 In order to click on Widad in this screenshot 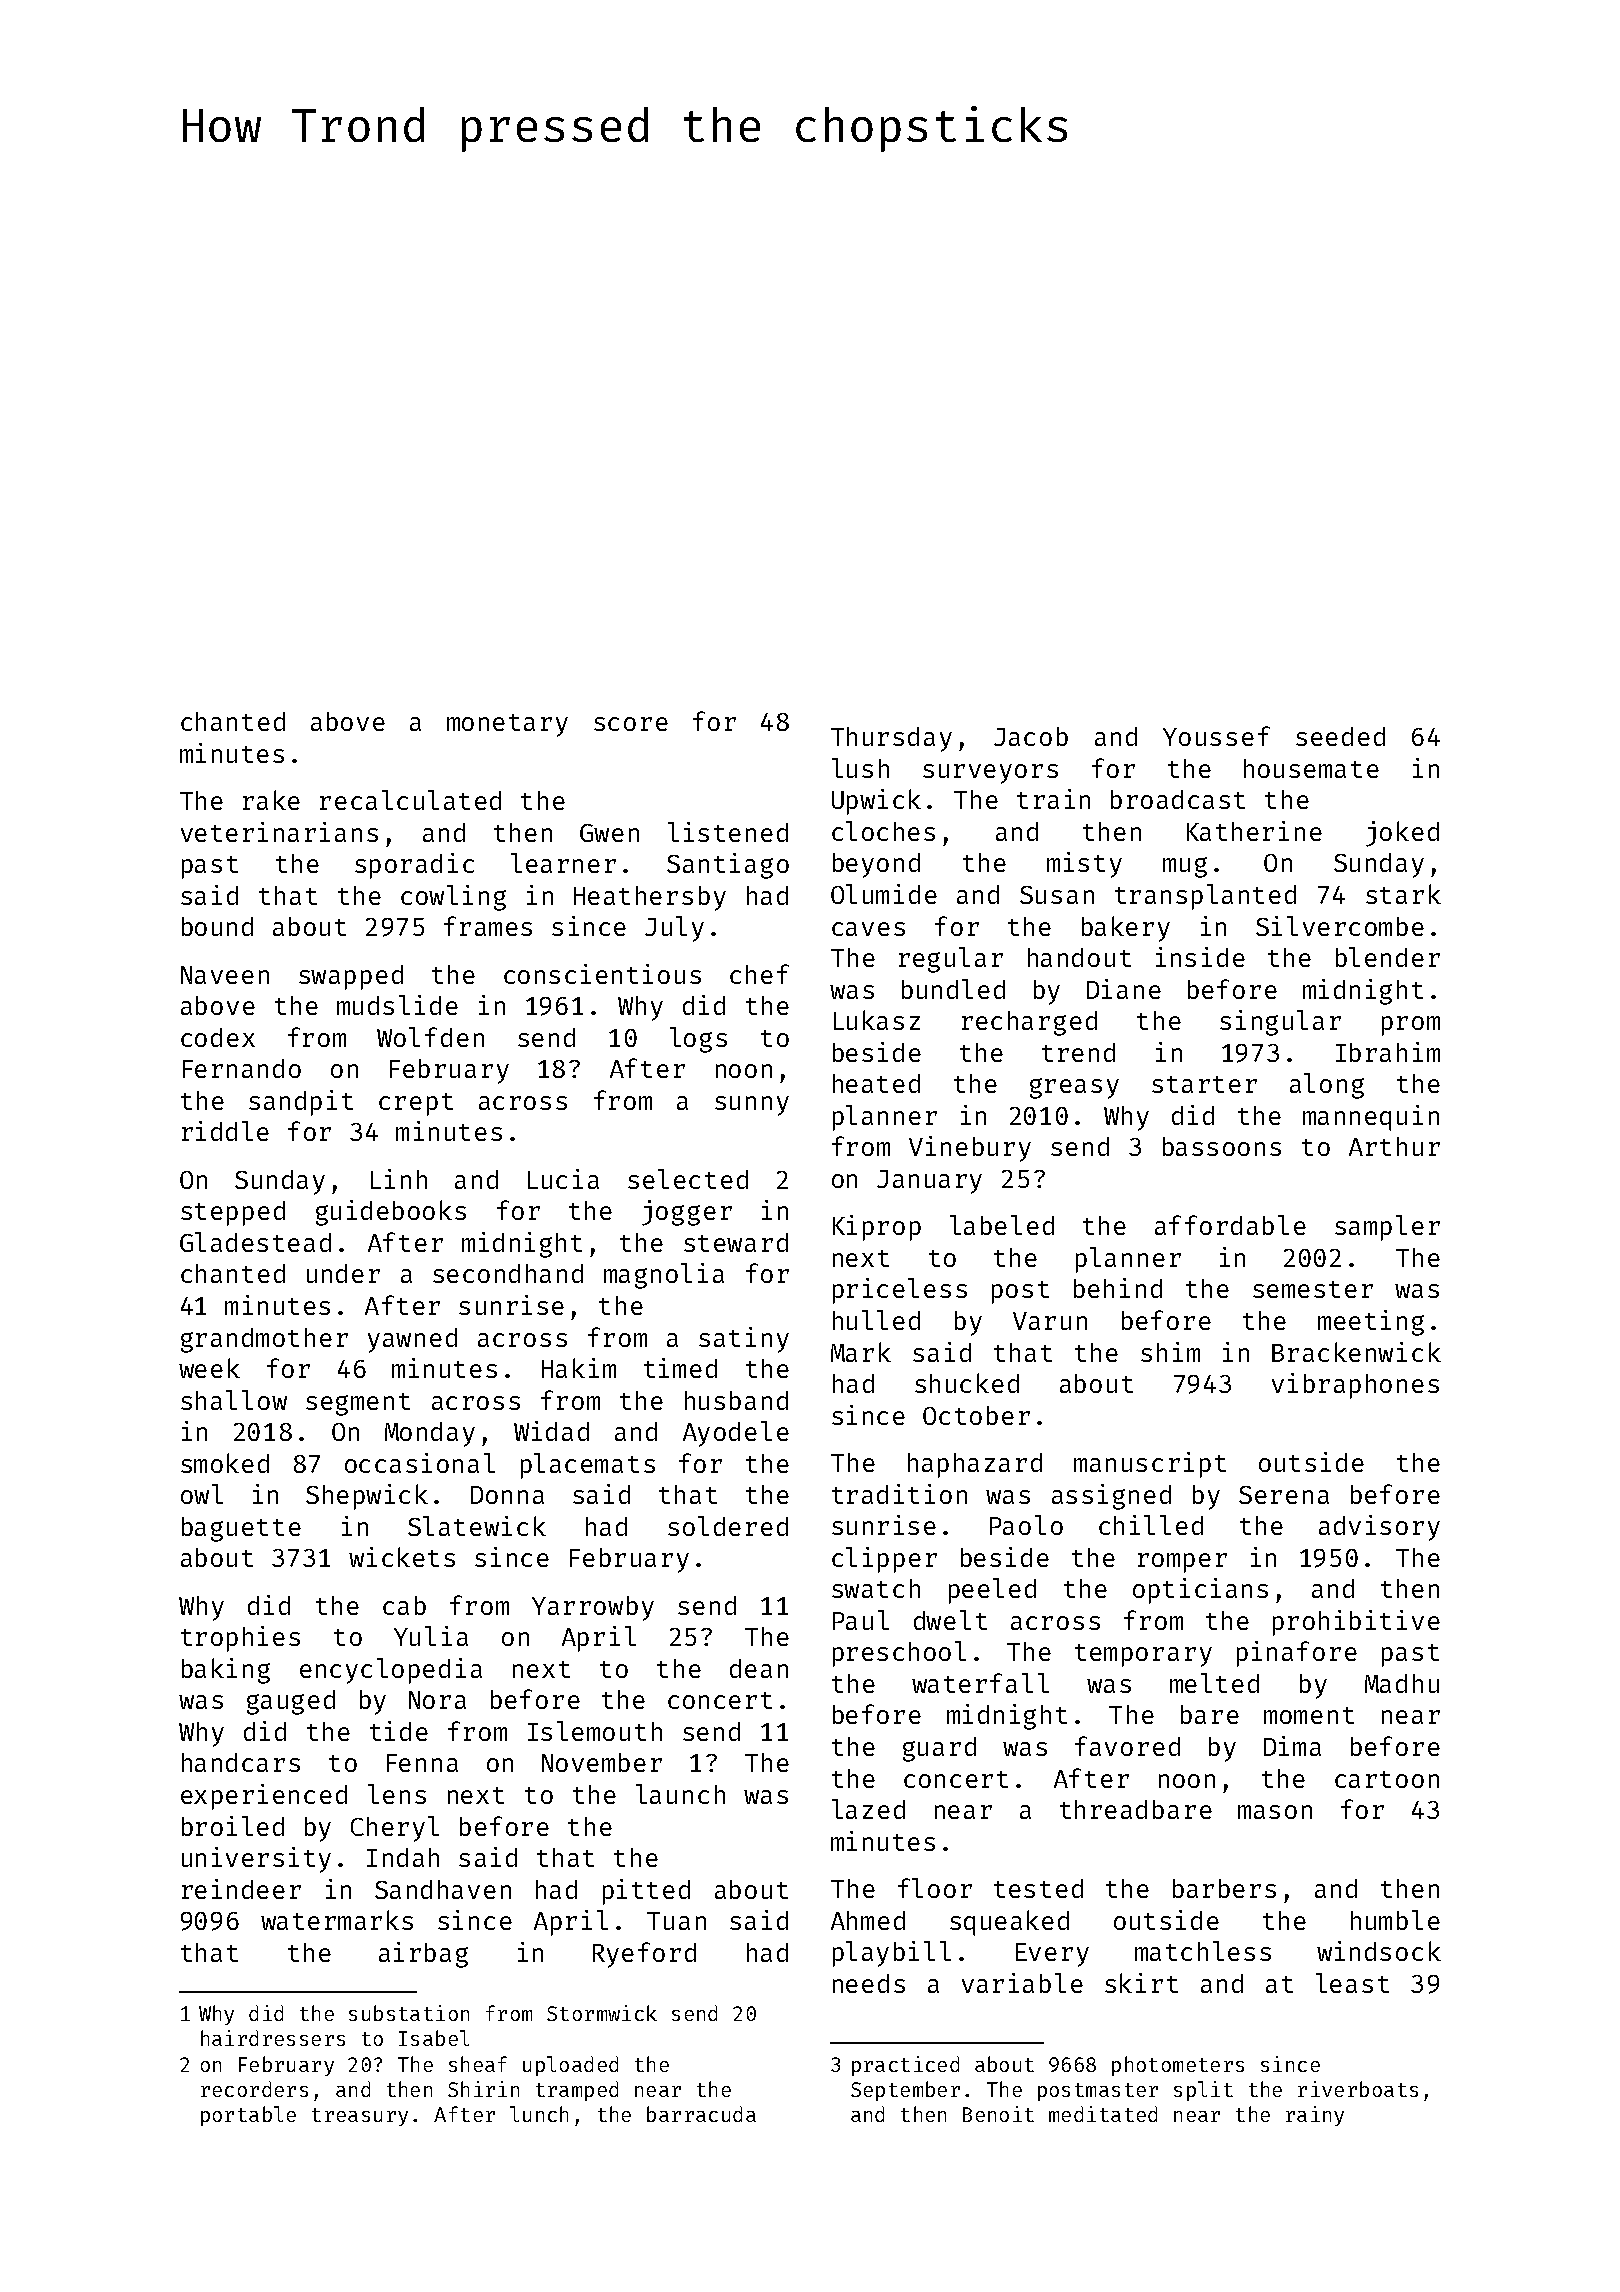, I will do `click(551, 1431)`.
